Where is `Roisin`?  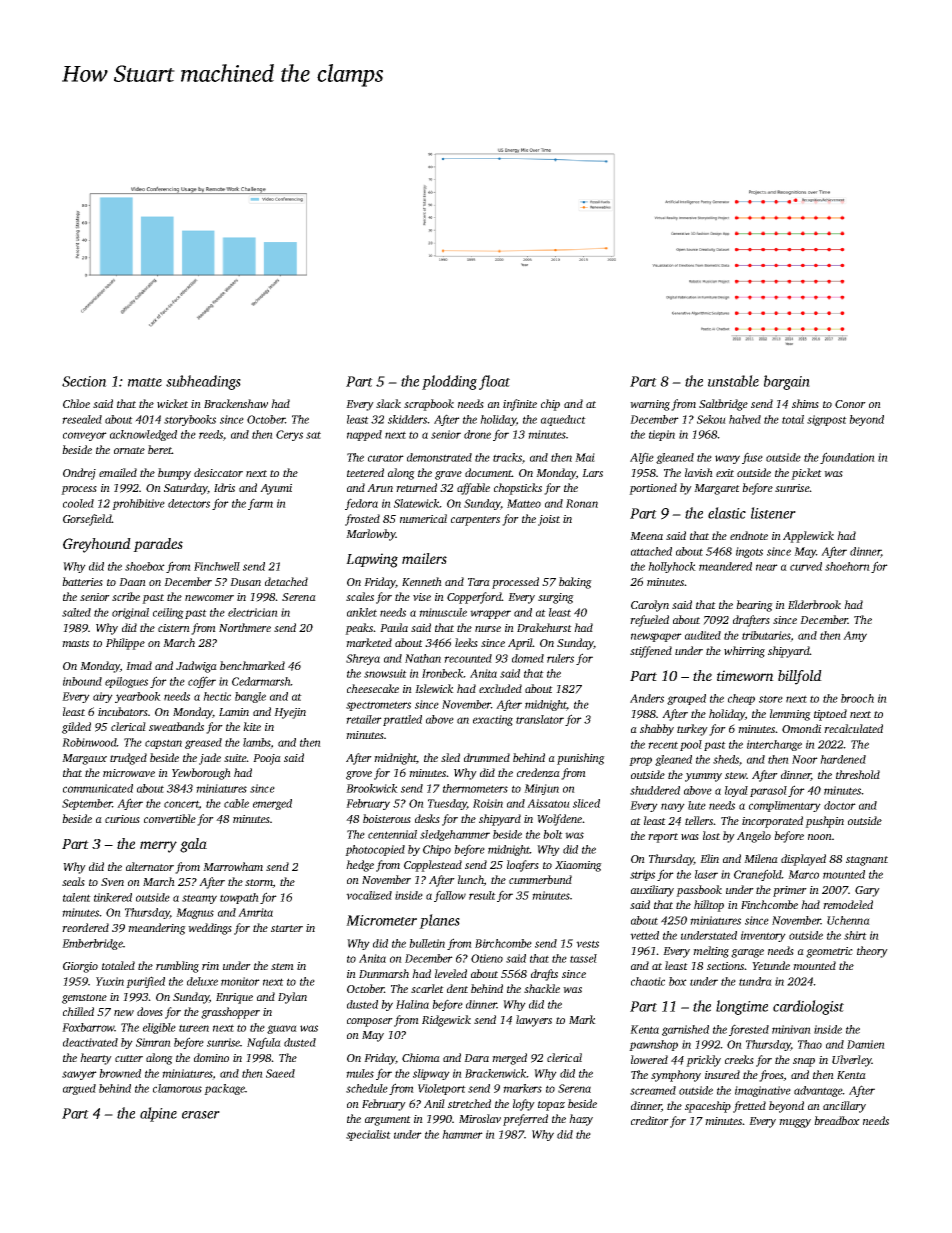 Roisin is located at coordinates (488, 803).
